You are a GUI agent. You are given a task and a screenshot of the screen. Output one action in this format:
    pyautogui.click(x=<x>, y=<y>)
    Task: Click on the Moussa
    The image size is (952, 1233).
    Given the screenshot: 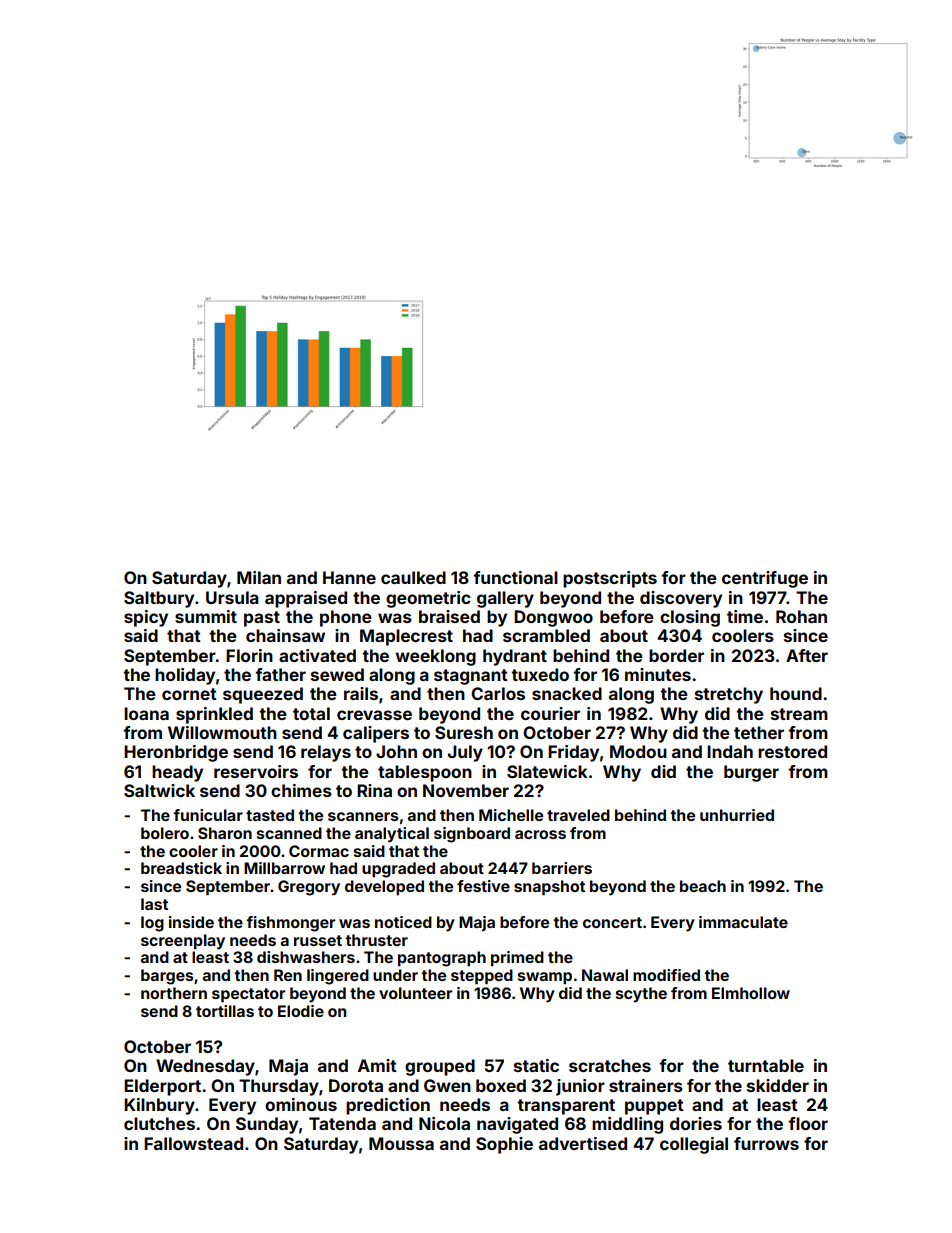 What is the action you would take?
    pyautogui.click(x=401, y=1143)
